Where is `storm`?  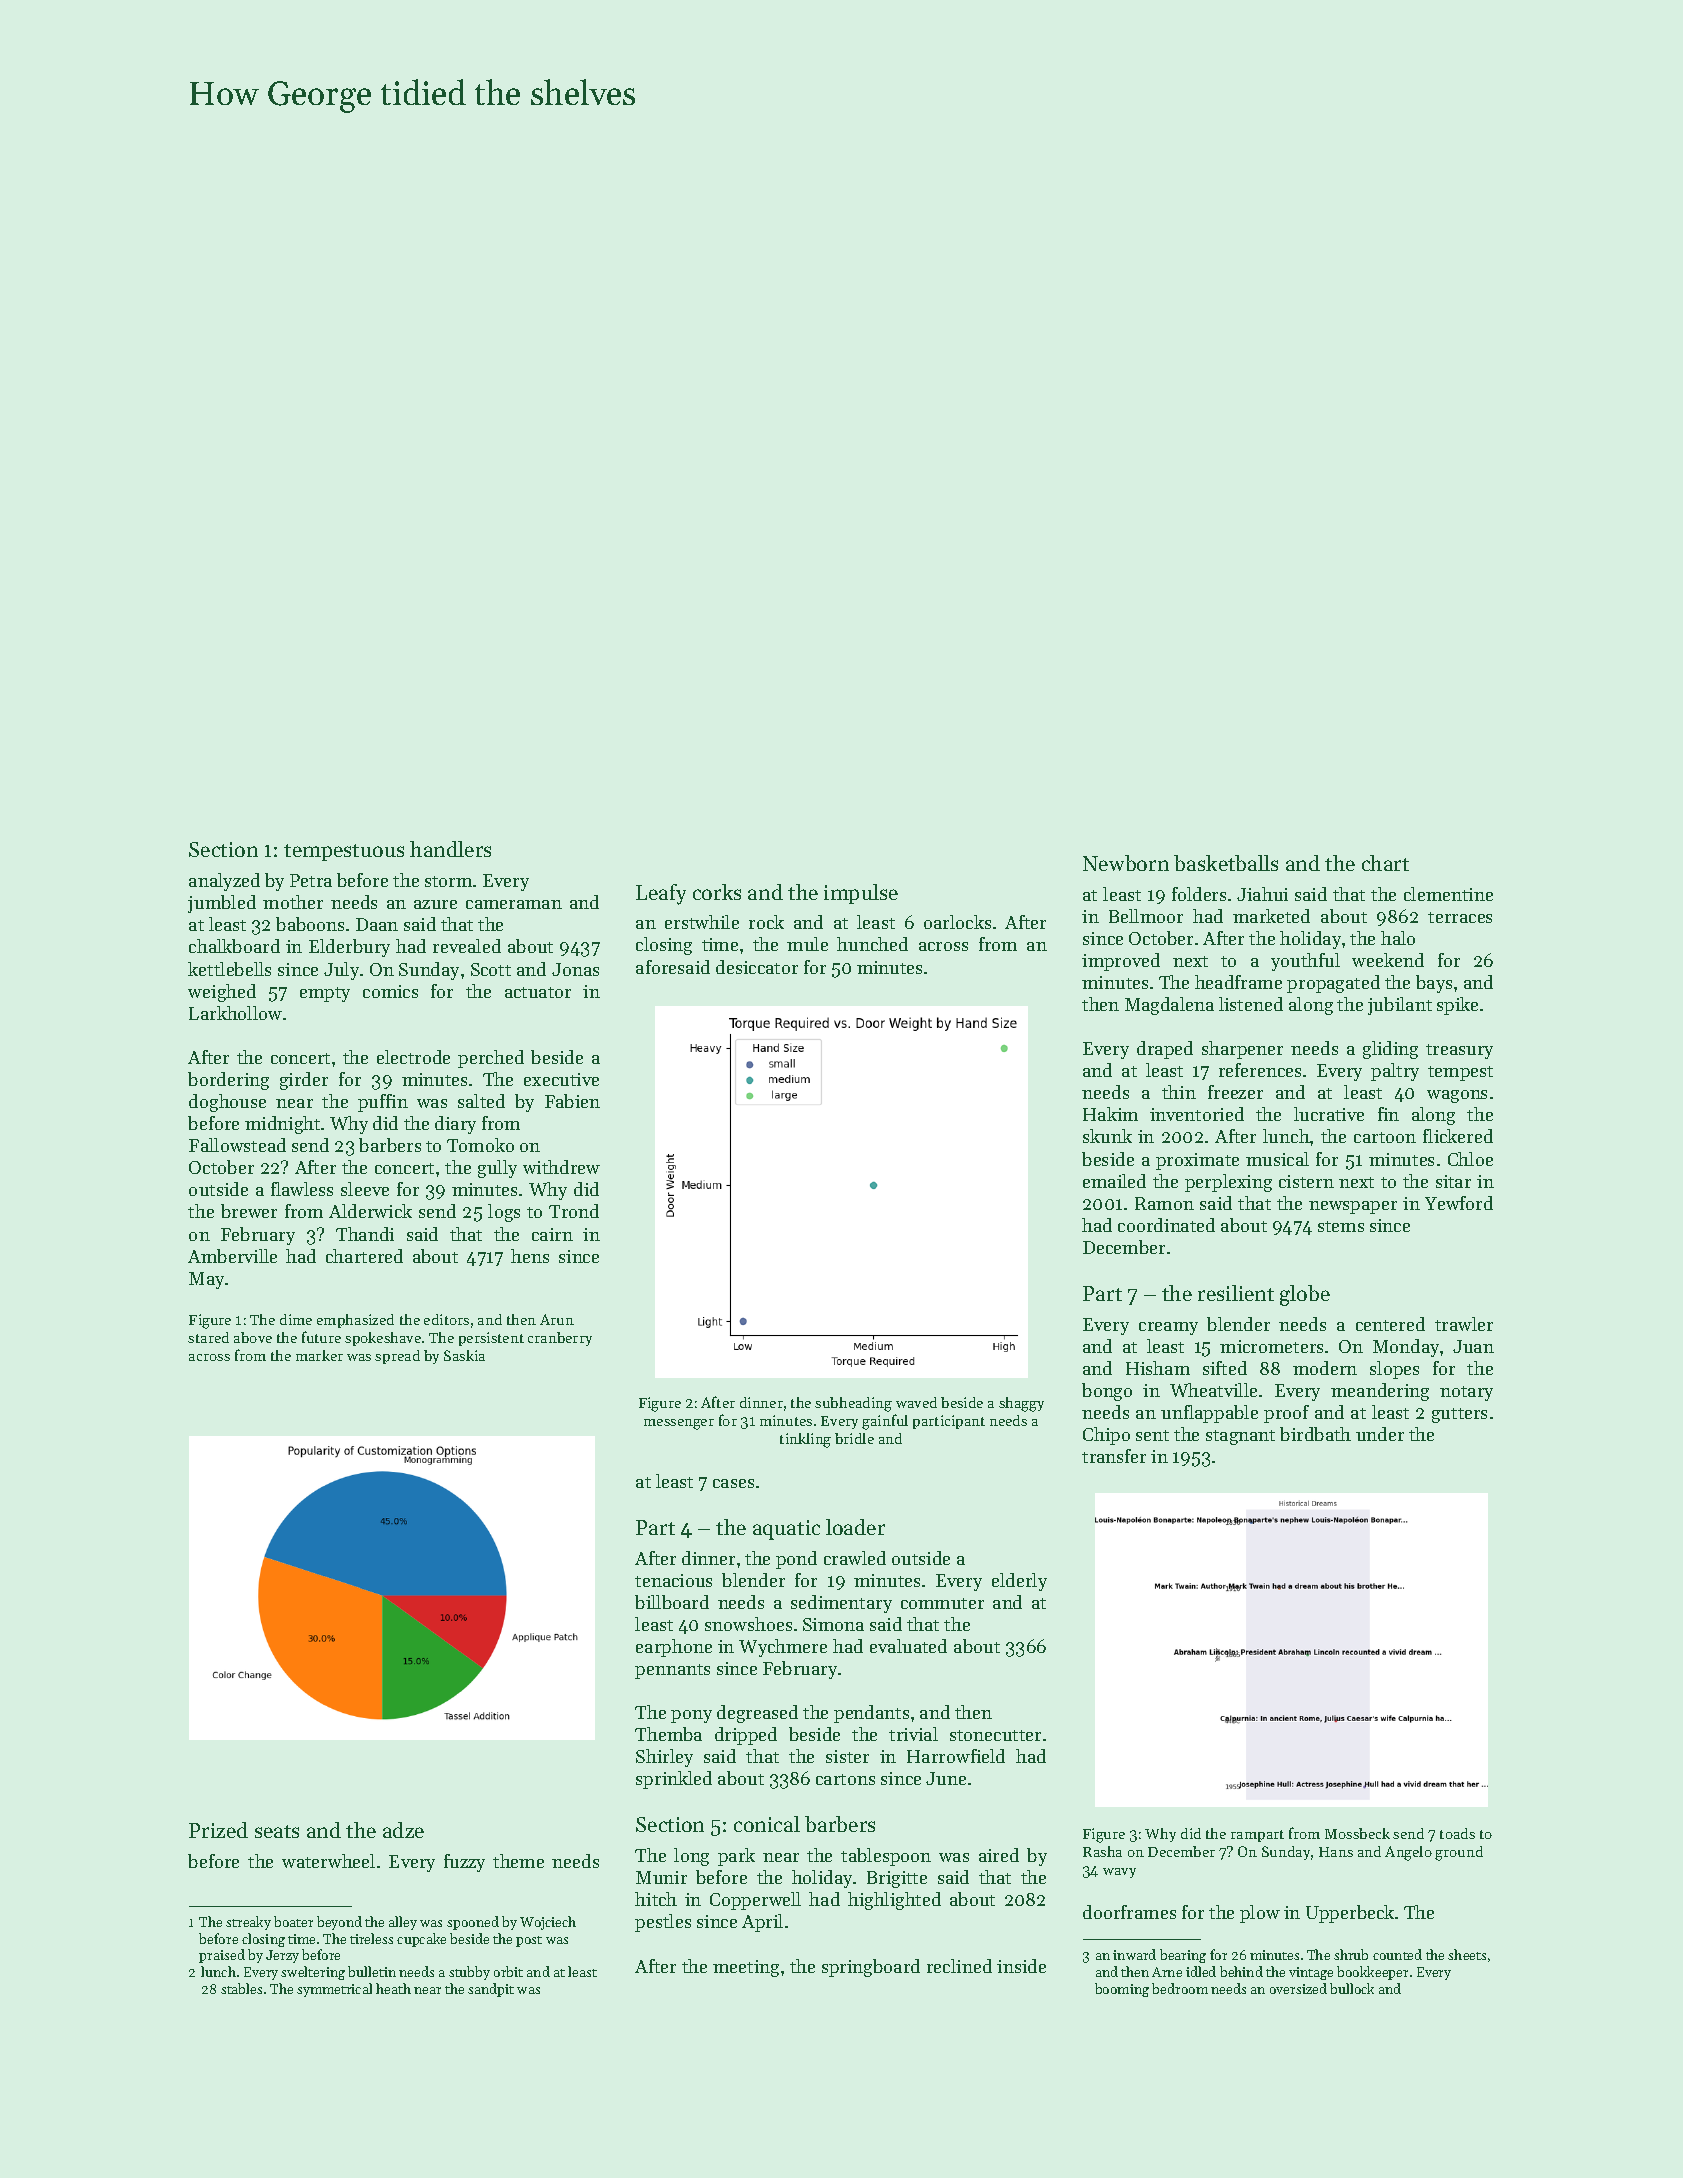 storm is located at coordinates (448, 881).
